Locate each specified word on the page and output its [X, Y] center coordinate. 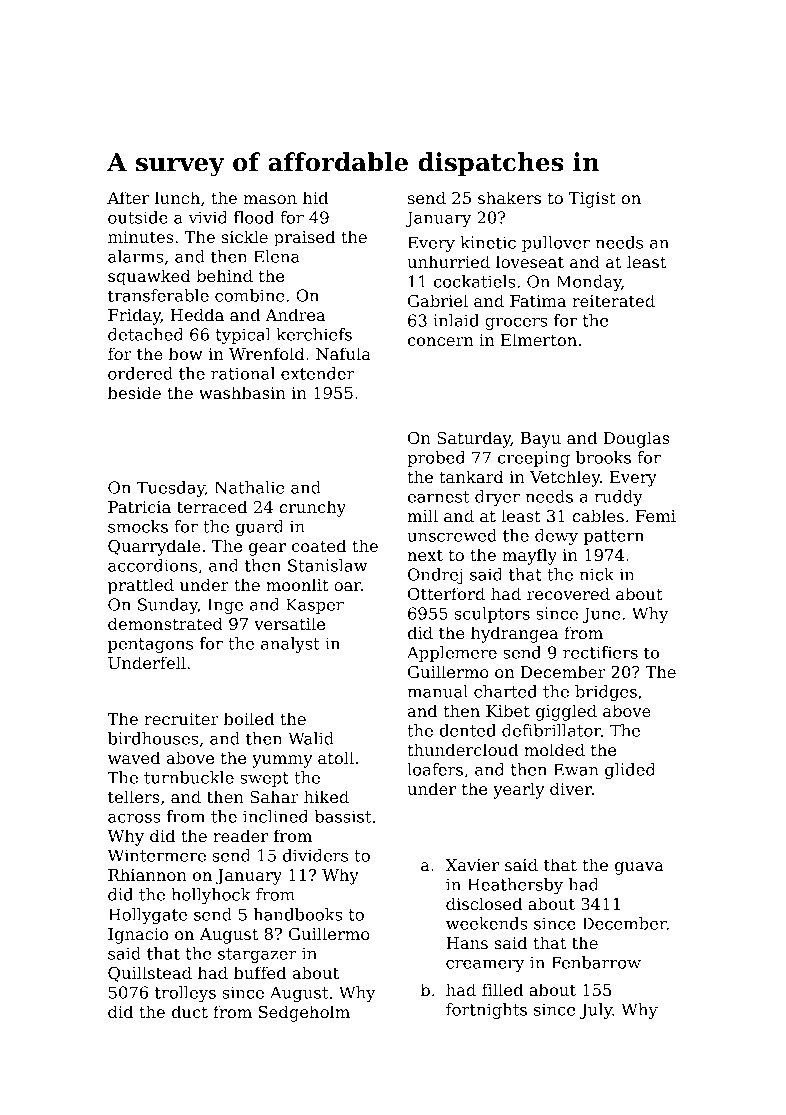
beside [134, 392]
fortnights [486, 1011]
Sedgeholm [304, 1013]
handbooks [298, 914]
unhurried [448, 261]
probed [436, 459]
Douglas [636, 439]
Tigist [592, 200]
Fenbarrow [596, 962]
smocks [138, 526]
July [596, 1011]
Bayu [541, 440]
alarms [135, 256]
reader [240, 835]
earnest [438, 497]
